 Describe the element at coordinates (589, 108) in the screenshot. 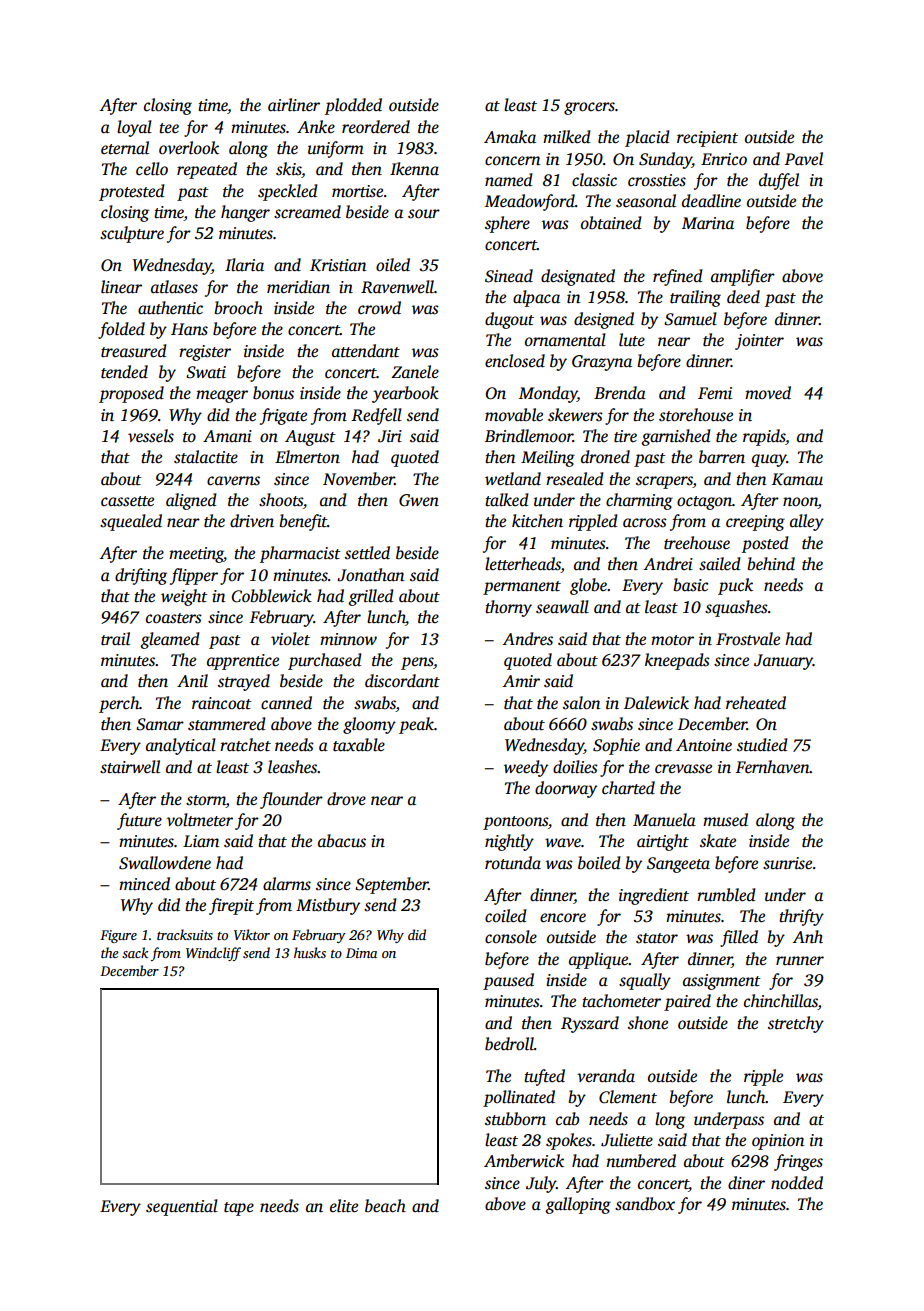

I see `grocers` at that location.
